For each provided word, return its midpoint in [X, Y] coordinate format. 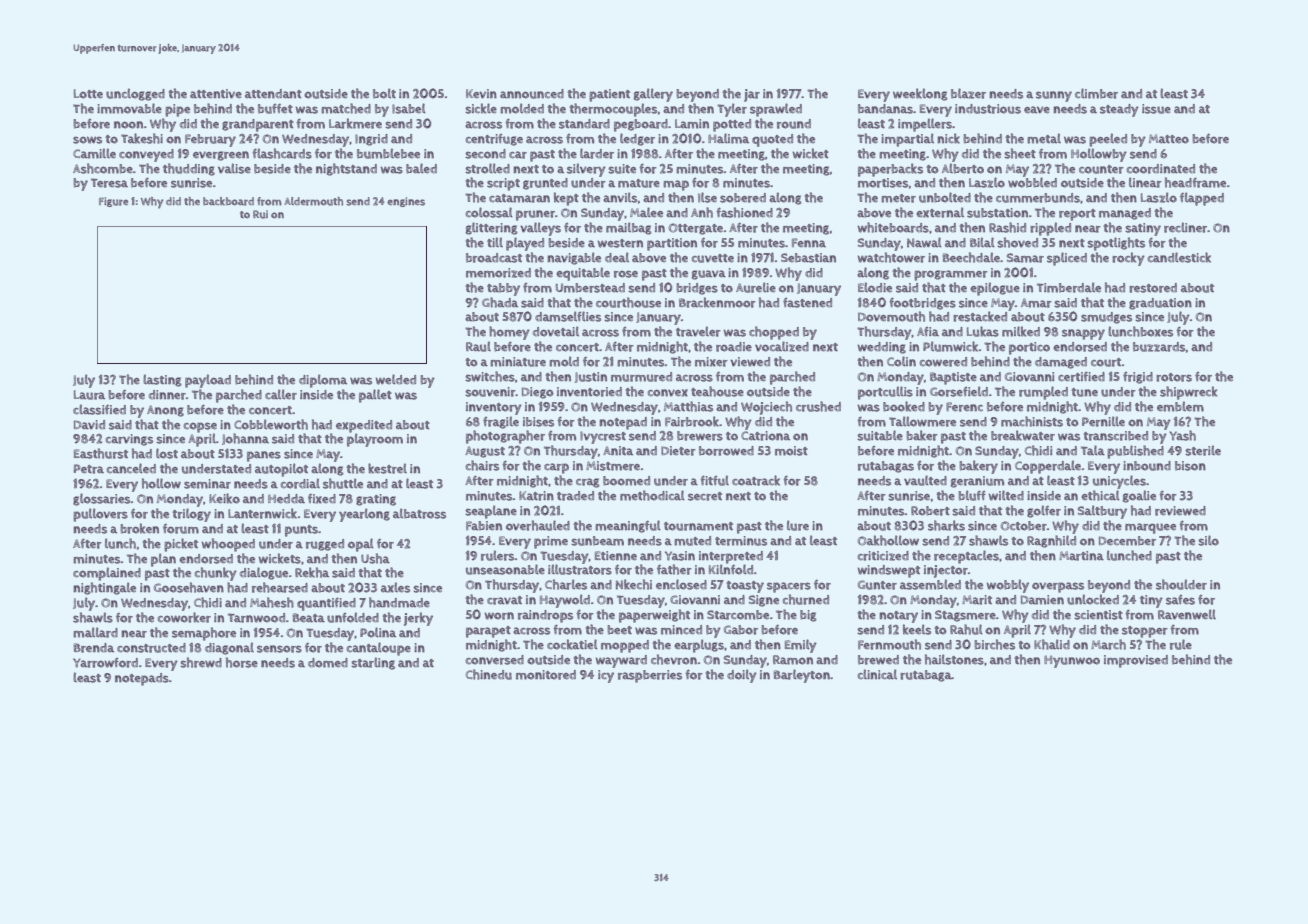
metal [1044, 138]
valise [234, 168]
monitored [546, 675]
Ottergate [695, 229]
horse [242, 662]
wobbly [1008, 586]
